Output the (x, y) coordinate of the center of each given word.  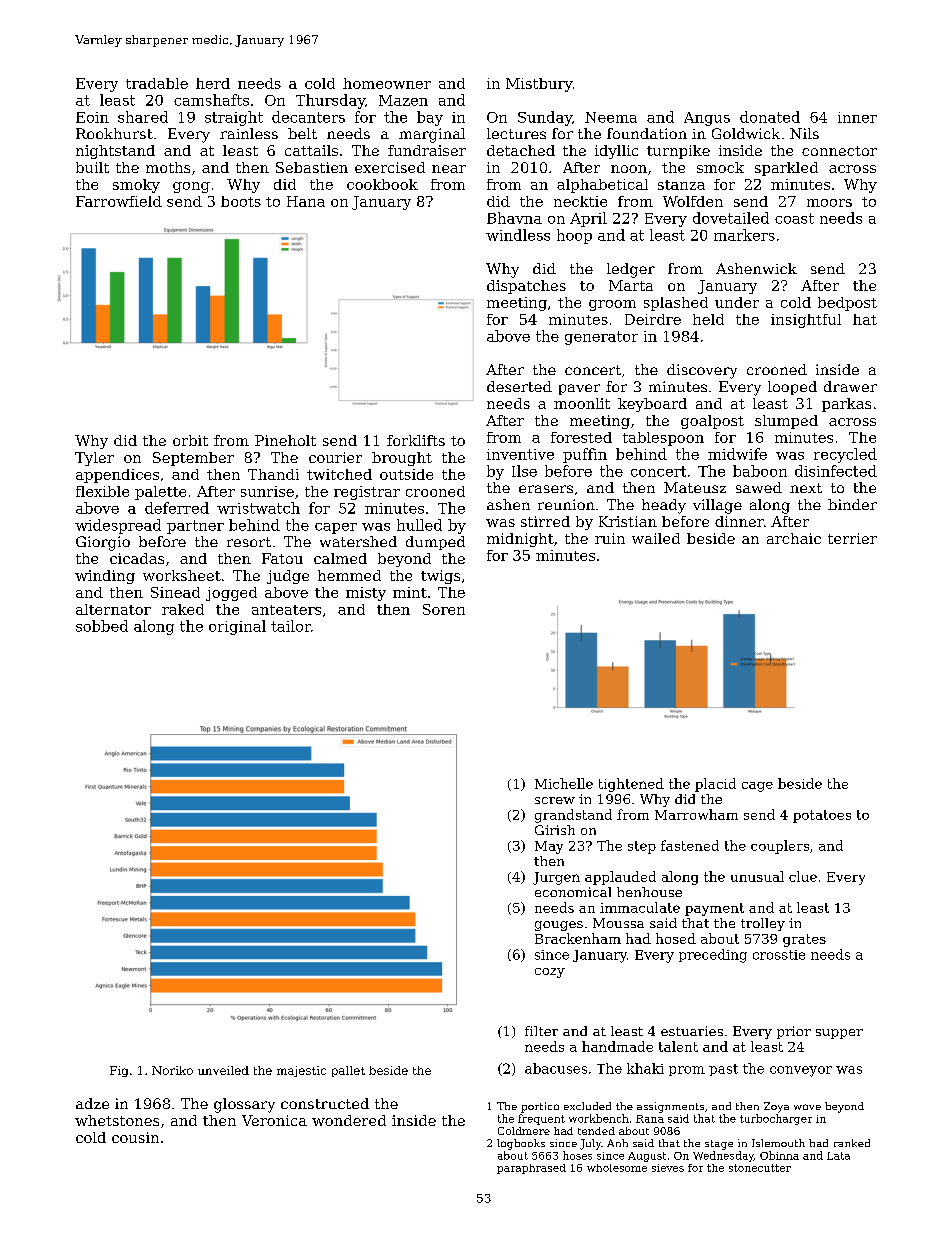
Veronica (274, 1120)
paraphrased (531, 1169)
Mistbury (539, 85)
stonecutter (760, 1168)
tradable (157, 83)
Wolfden (693, 201)
